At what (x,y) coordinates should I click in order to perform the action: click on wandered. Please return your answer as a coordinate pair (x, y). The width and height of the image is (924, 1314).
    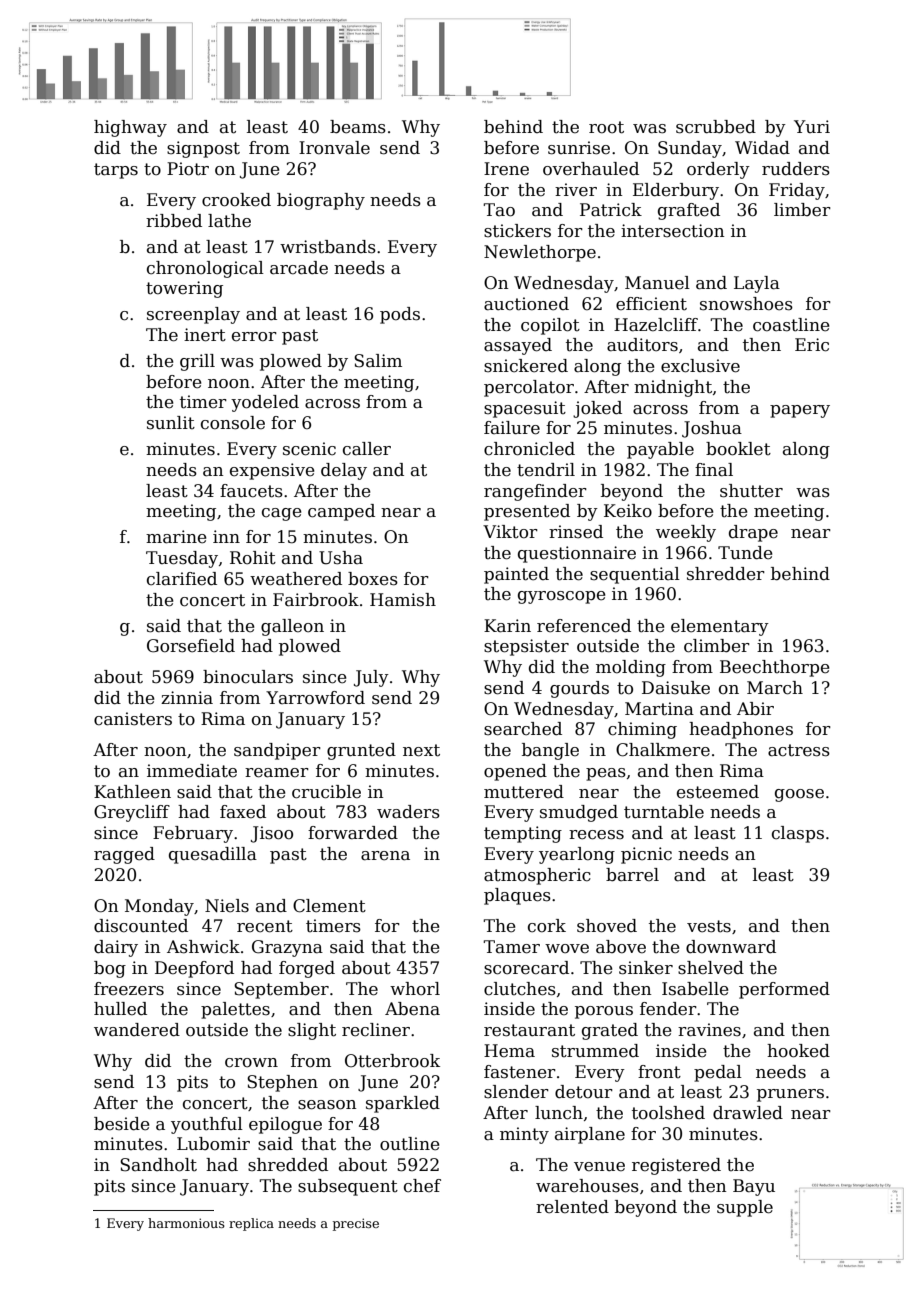
    Looking at the image, I should click on (137, 1030).
